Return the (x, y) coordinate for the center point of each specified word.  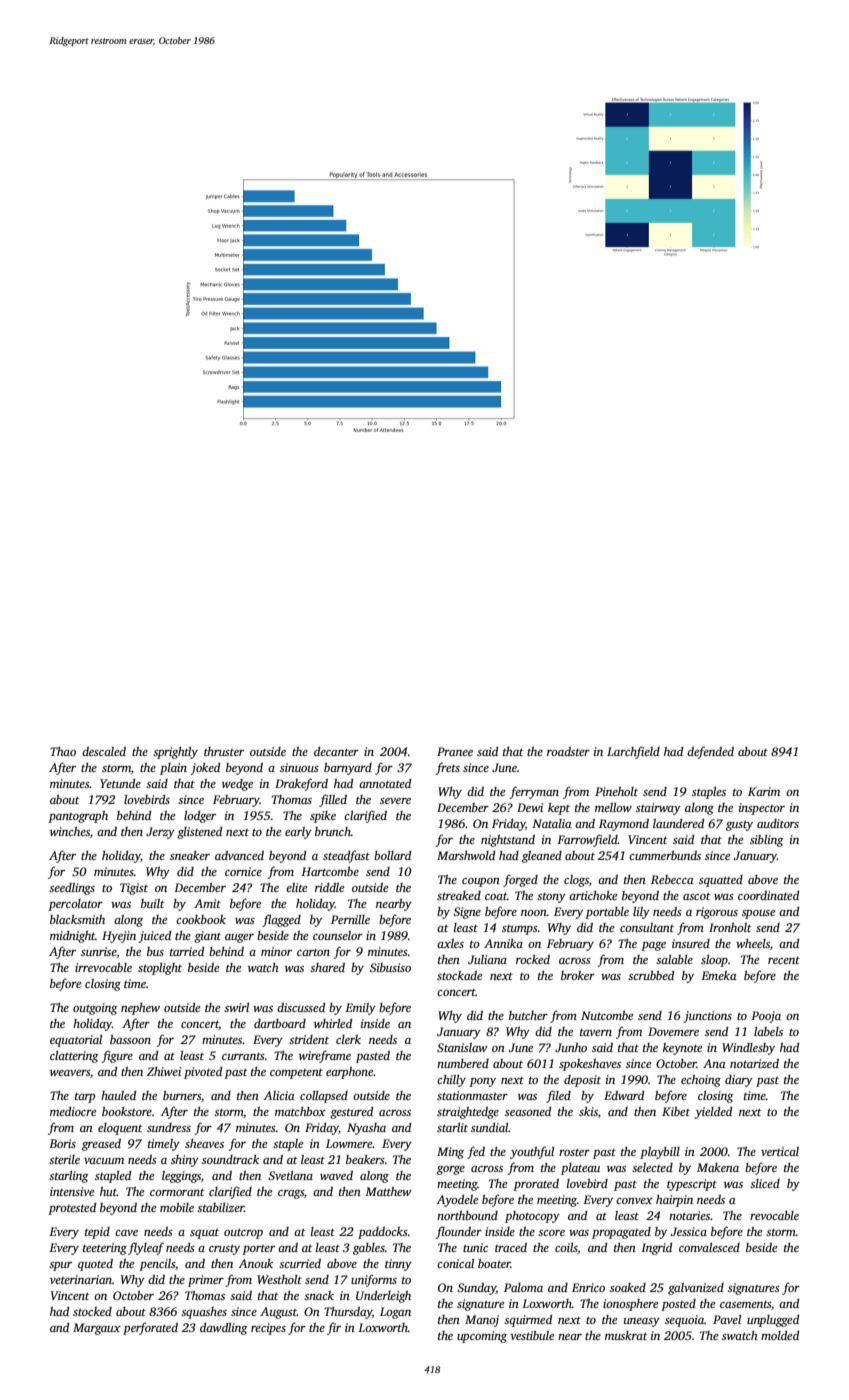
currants (243, 1056)
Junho (571, 1047)
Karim (764, 791)
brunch (333, 831)
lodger (200, 817)
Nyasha (366, 1129)
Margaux (97, 1329)
